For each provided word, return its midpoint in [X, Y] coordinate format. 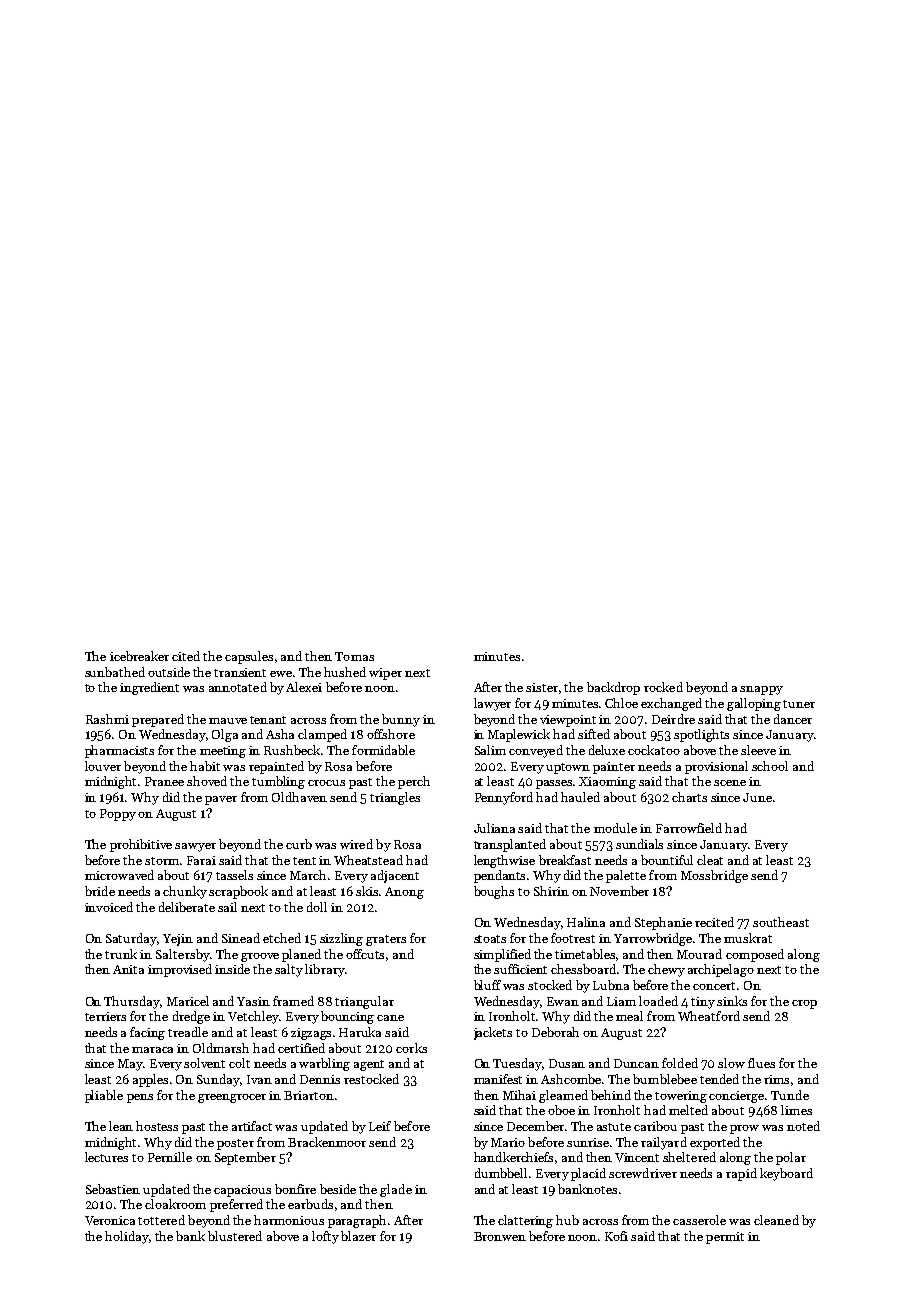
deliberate [187, 907]
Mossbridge [714, 876]
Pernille [170, 1157]
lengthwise [504, 861]
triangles [395, 798]
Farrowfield [689, 828]
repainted [276, 767]
